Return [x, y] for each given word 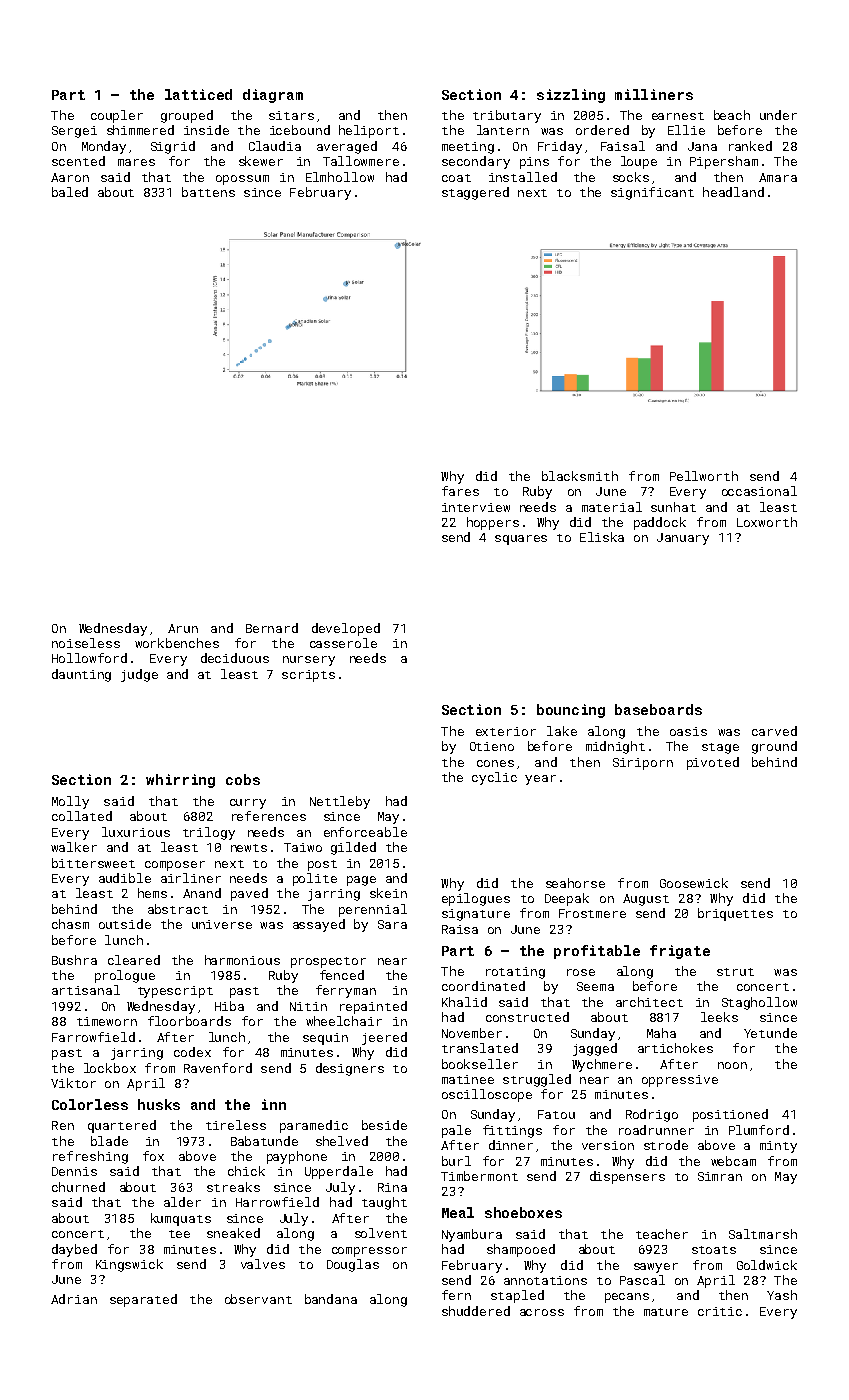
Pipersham [724, 162]
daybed [74, 1250]
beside [384, 1125]
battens [208, 192]
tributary [507, 116]
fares [460, 491]
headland [733, 192]
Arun [183, 628]
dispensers [627, 1177]
